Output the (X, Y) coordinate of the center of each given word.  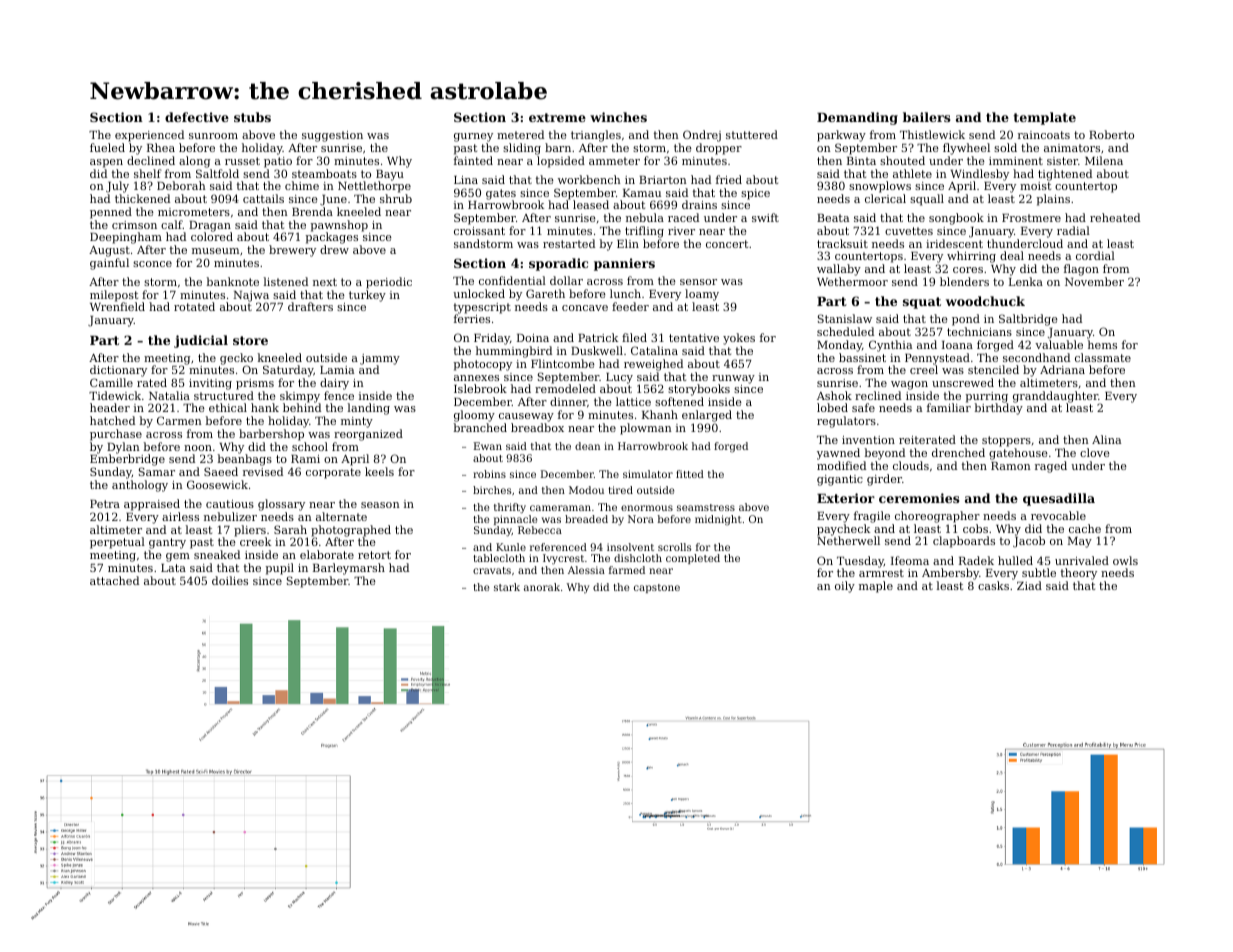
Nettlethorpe (374, 187)
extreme (557, 117)
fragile (872, 517)
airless (180, 516)
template (1044, 118)
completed (693, 559)
